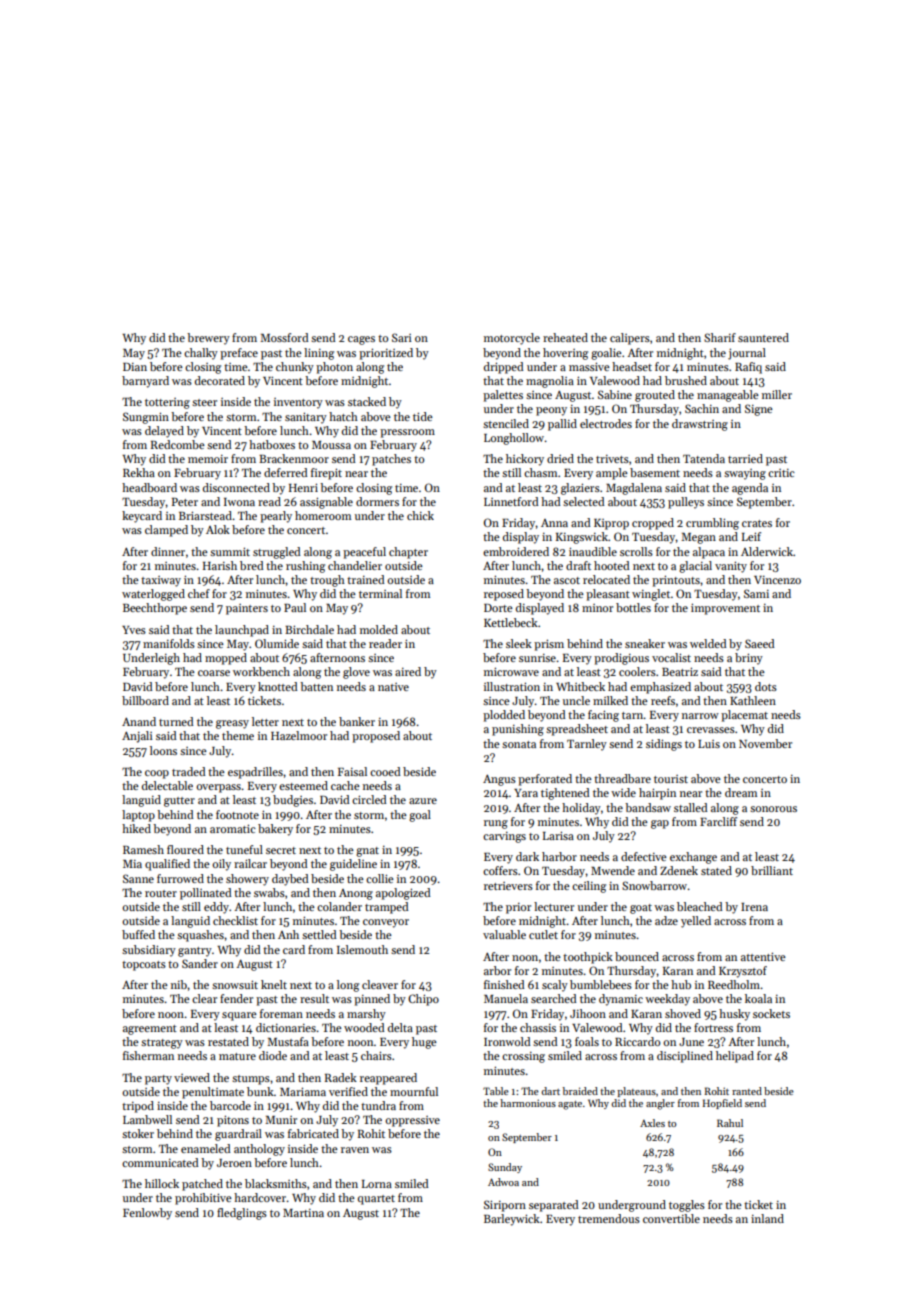 Image resolution: width=924 pixels, height=1308 pixels. What do you see at coordinates (555, 986) in the screenshot?
I see `scaly` at bounding box center [555, 986].
